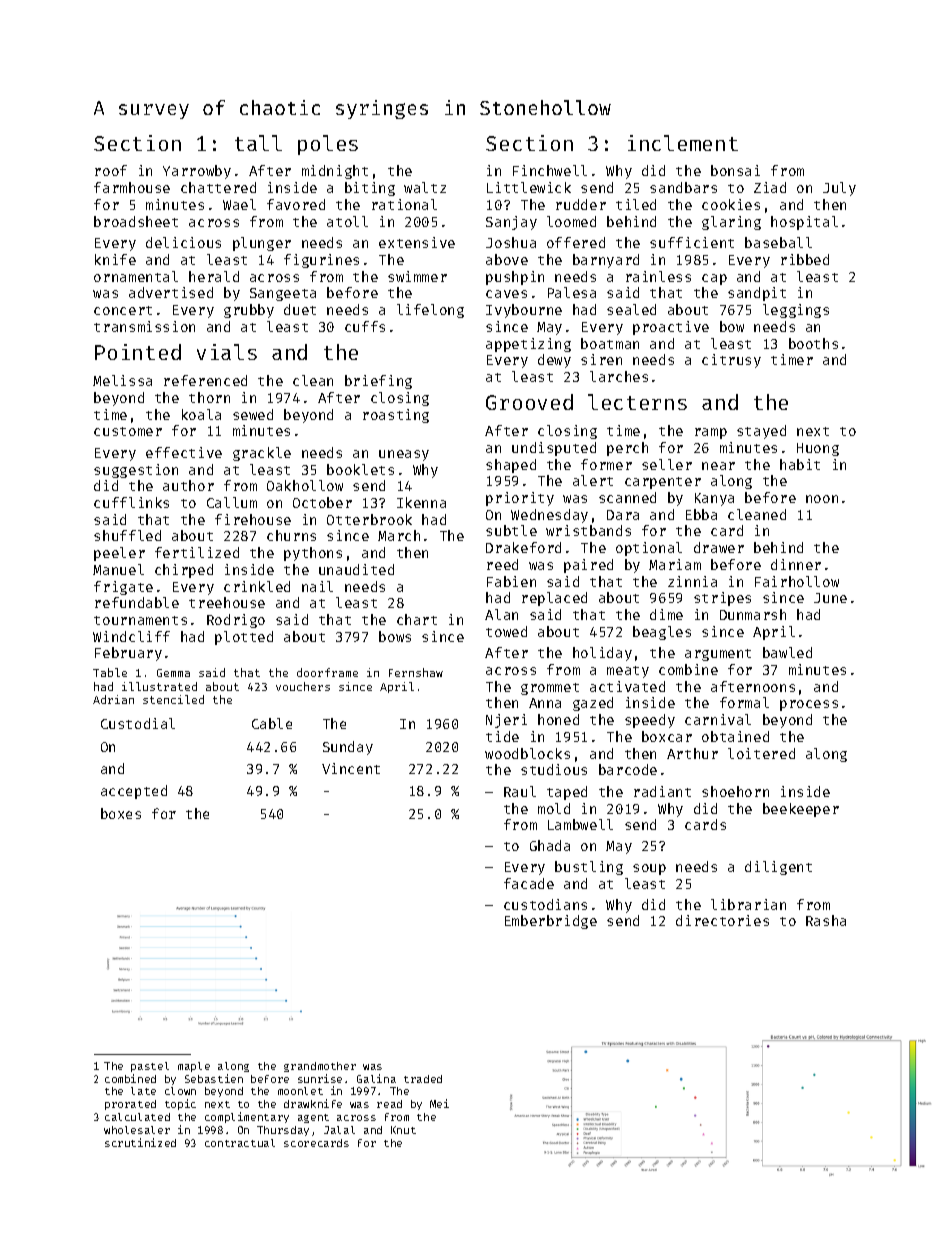  What do you see at coordinates (735, 170) in the screenshot?
I see `bonsai` at bounding box center [735, 170].
